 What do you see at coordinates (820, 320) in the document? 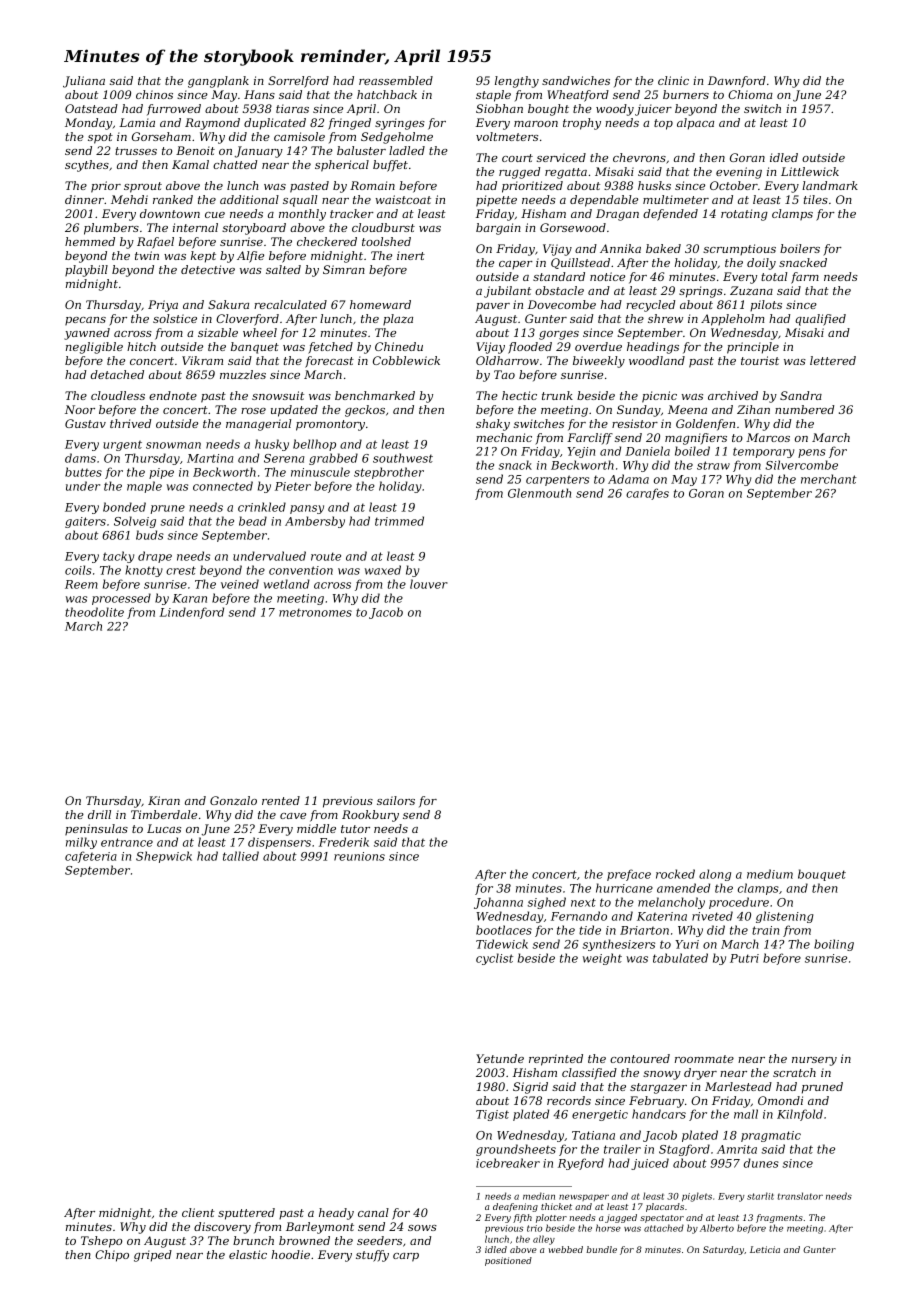
I see `qualified` at bounding box center [820, 320].
